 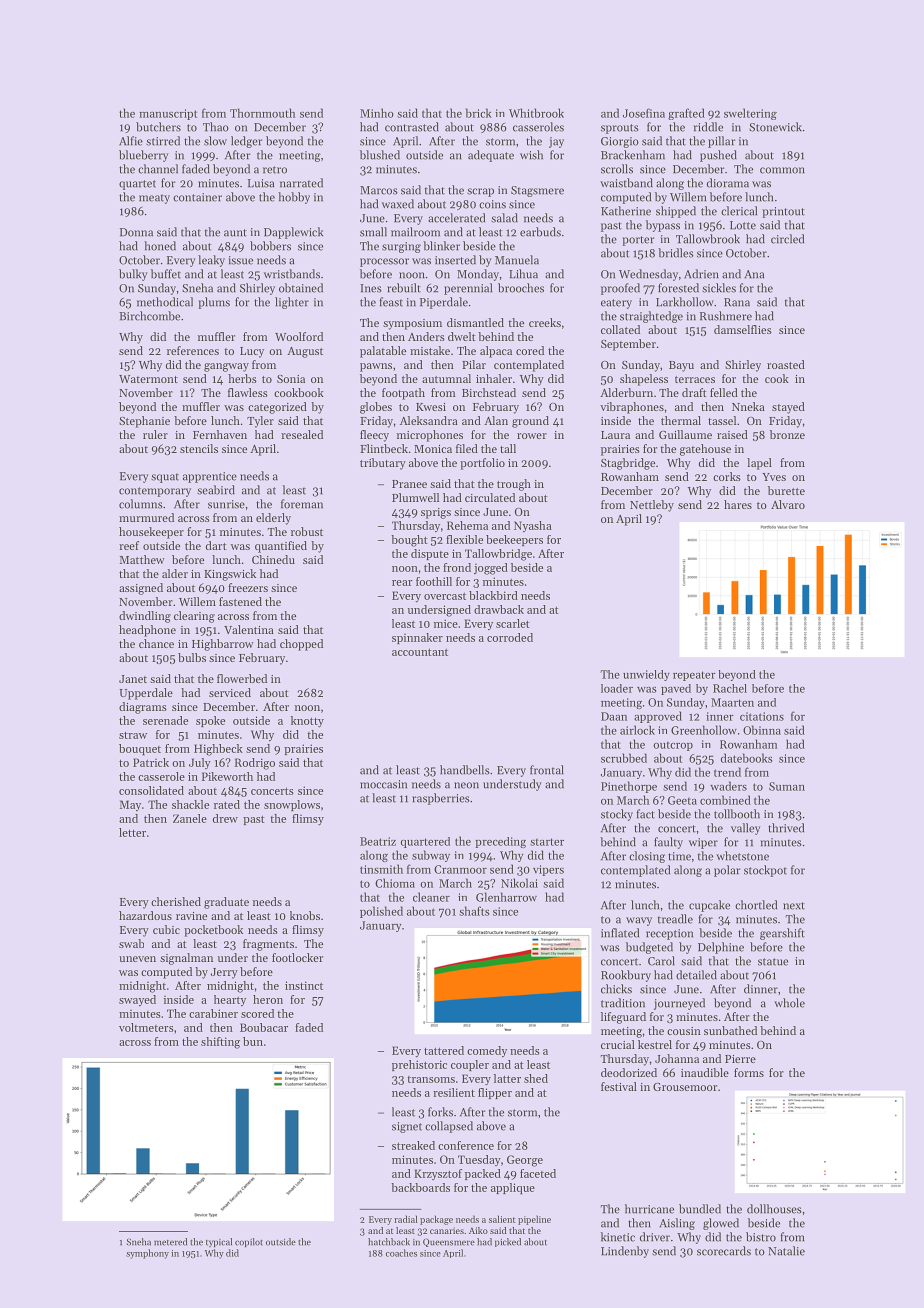 I want to click on creeks, so click(x=545, y=322).
